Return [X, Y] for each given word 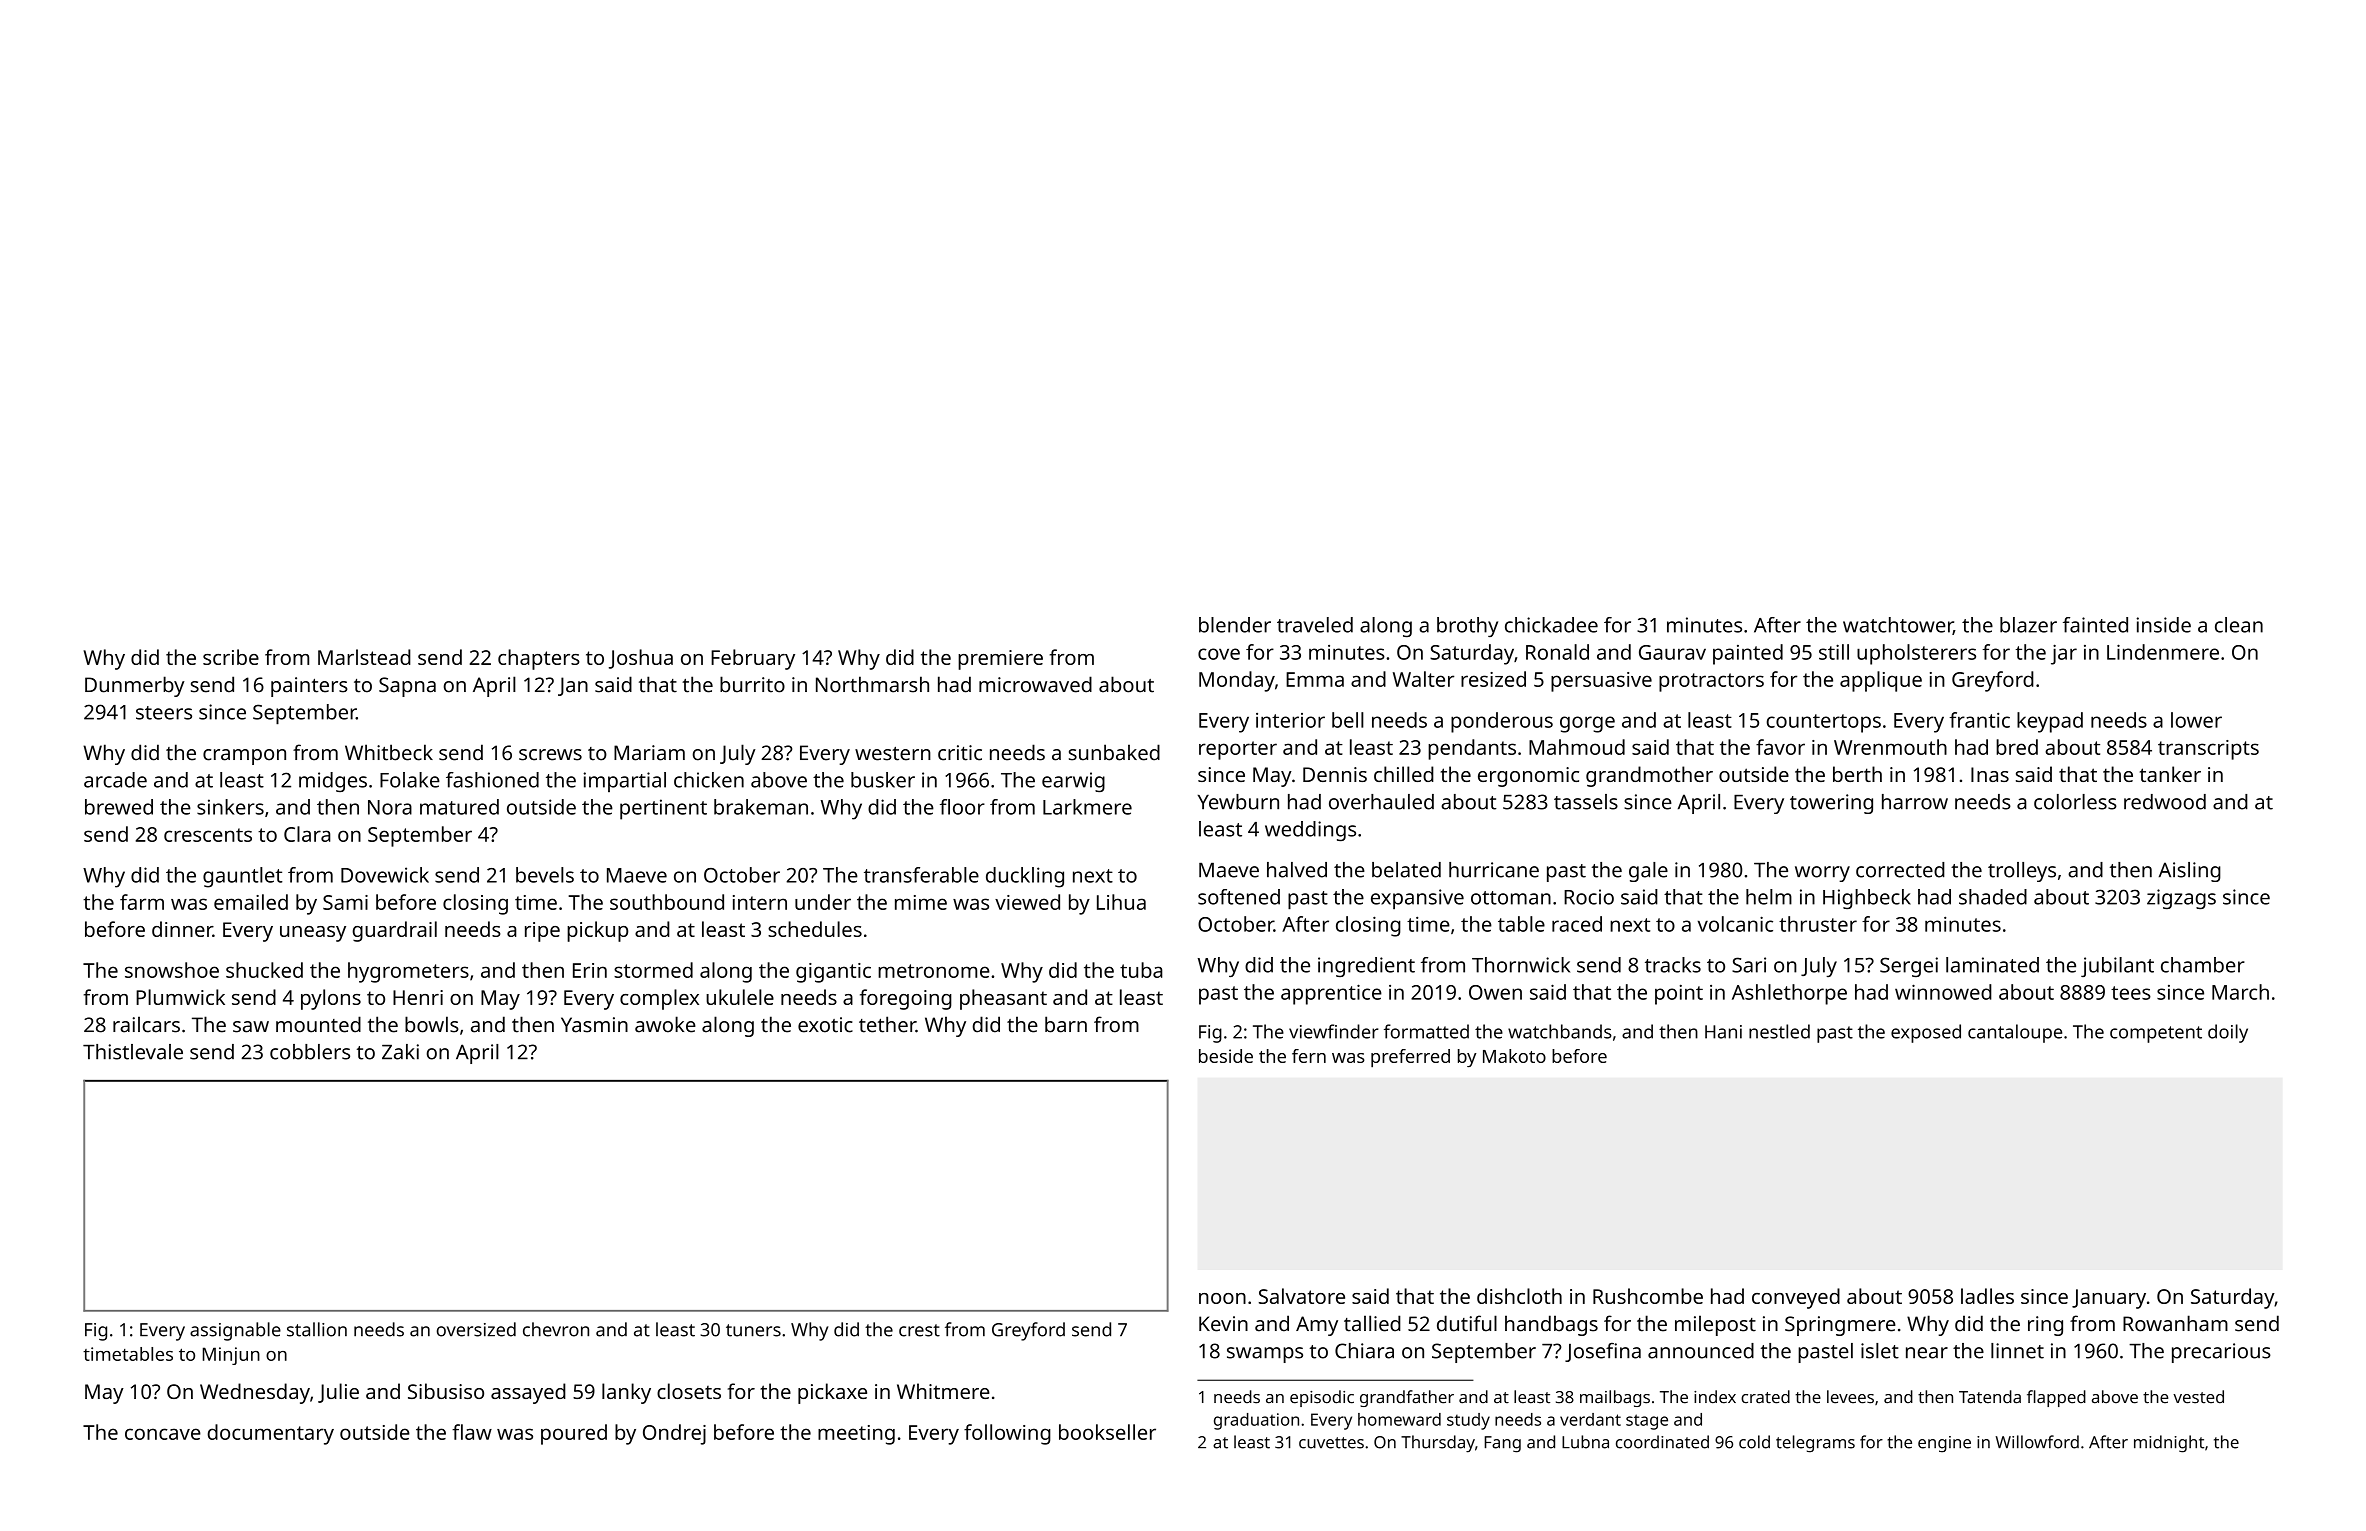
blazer [2028, 625]
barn [1066, 1024]
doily [2228, 1033]
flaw [472, 1432]
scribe [231, 657]
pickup [597, 931]
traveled [1315, 625]
